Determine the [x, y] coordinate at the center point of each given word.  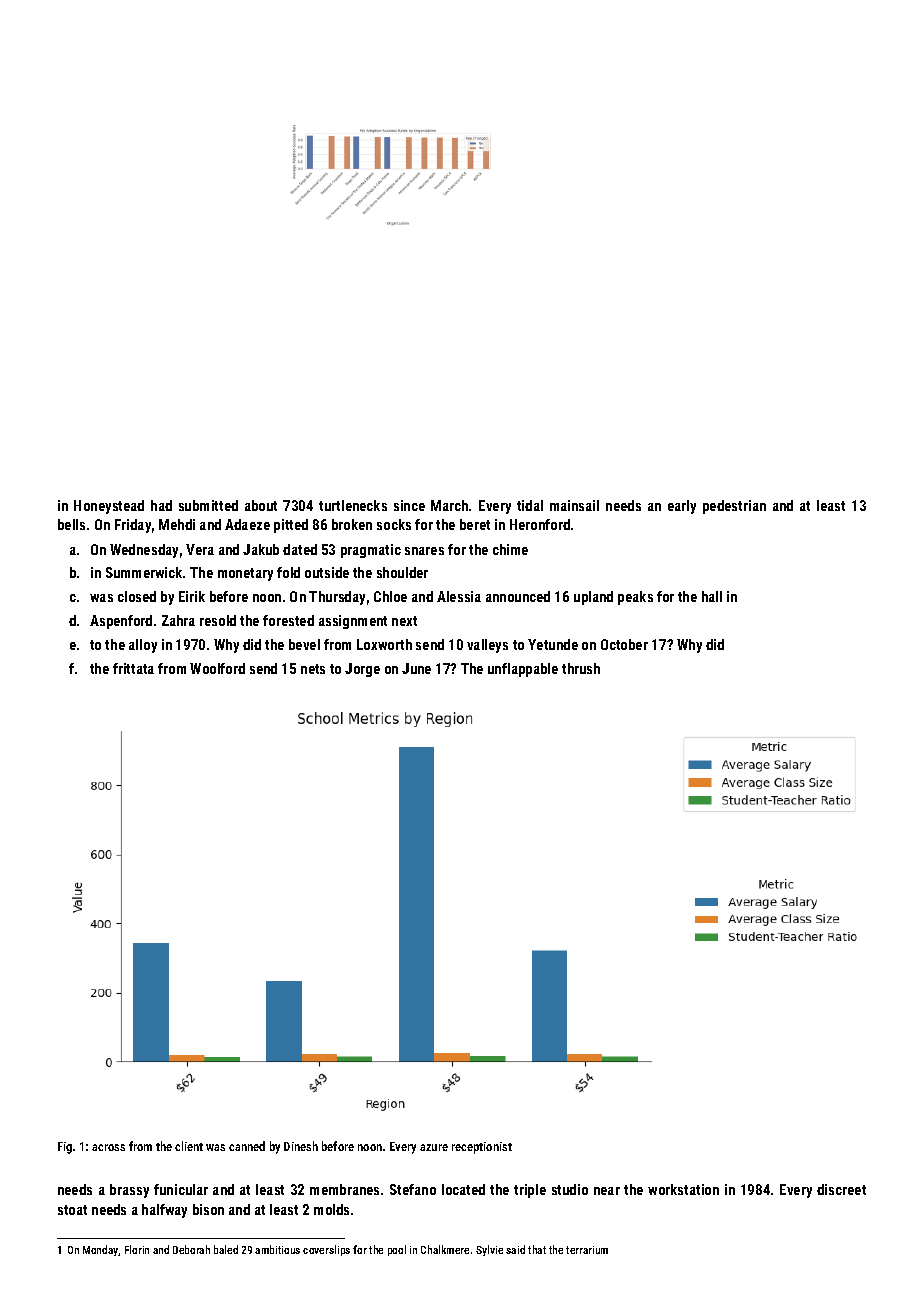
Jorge [362, 670]
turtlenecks [353, 505]
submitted [208, 505]
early [682, 507]
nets [313, 669]
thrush [581, 668]
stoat [72, 1210]
